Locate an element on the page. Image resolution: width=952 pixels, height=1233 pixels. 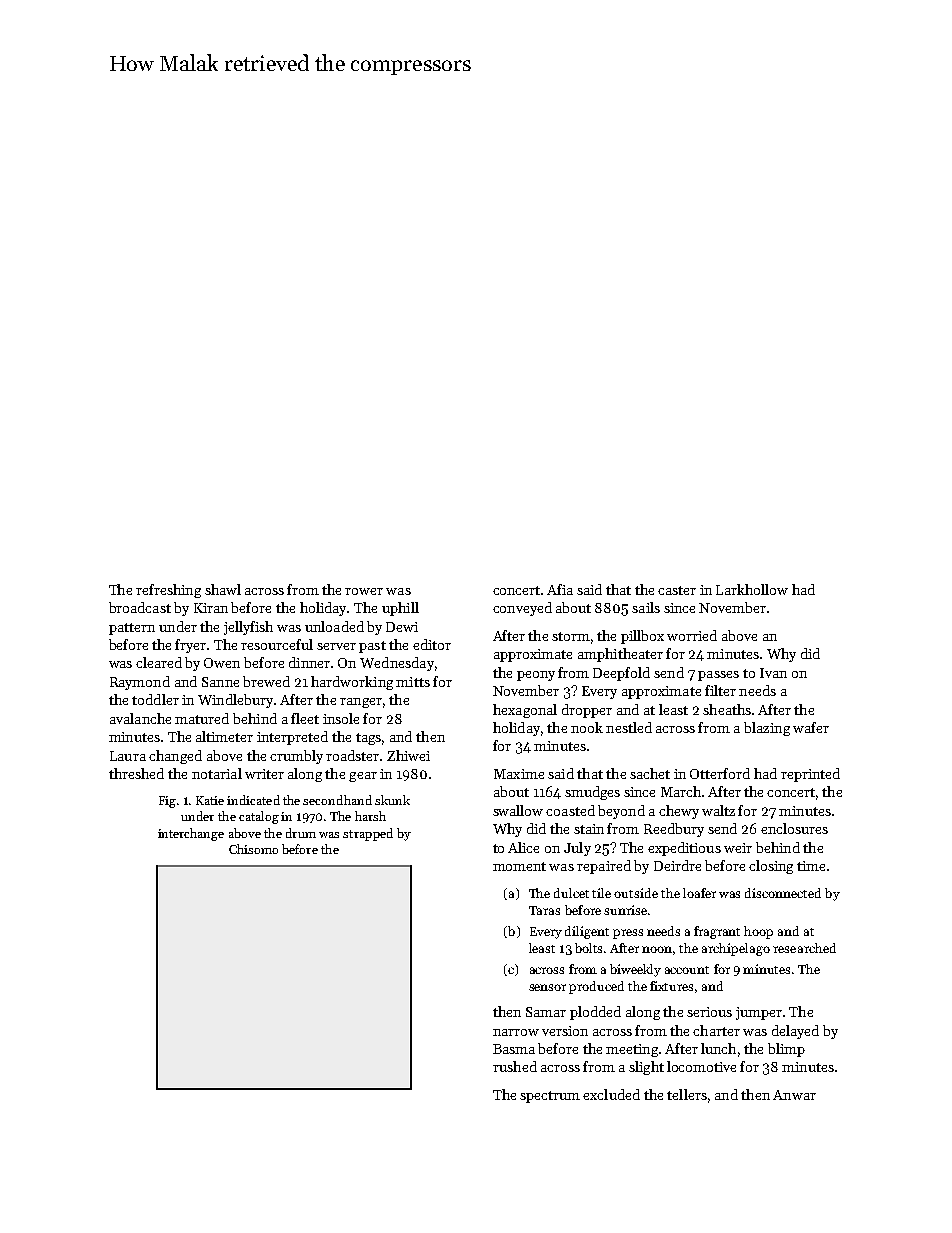
Larkhollow is located at coordinates (752, 589).
